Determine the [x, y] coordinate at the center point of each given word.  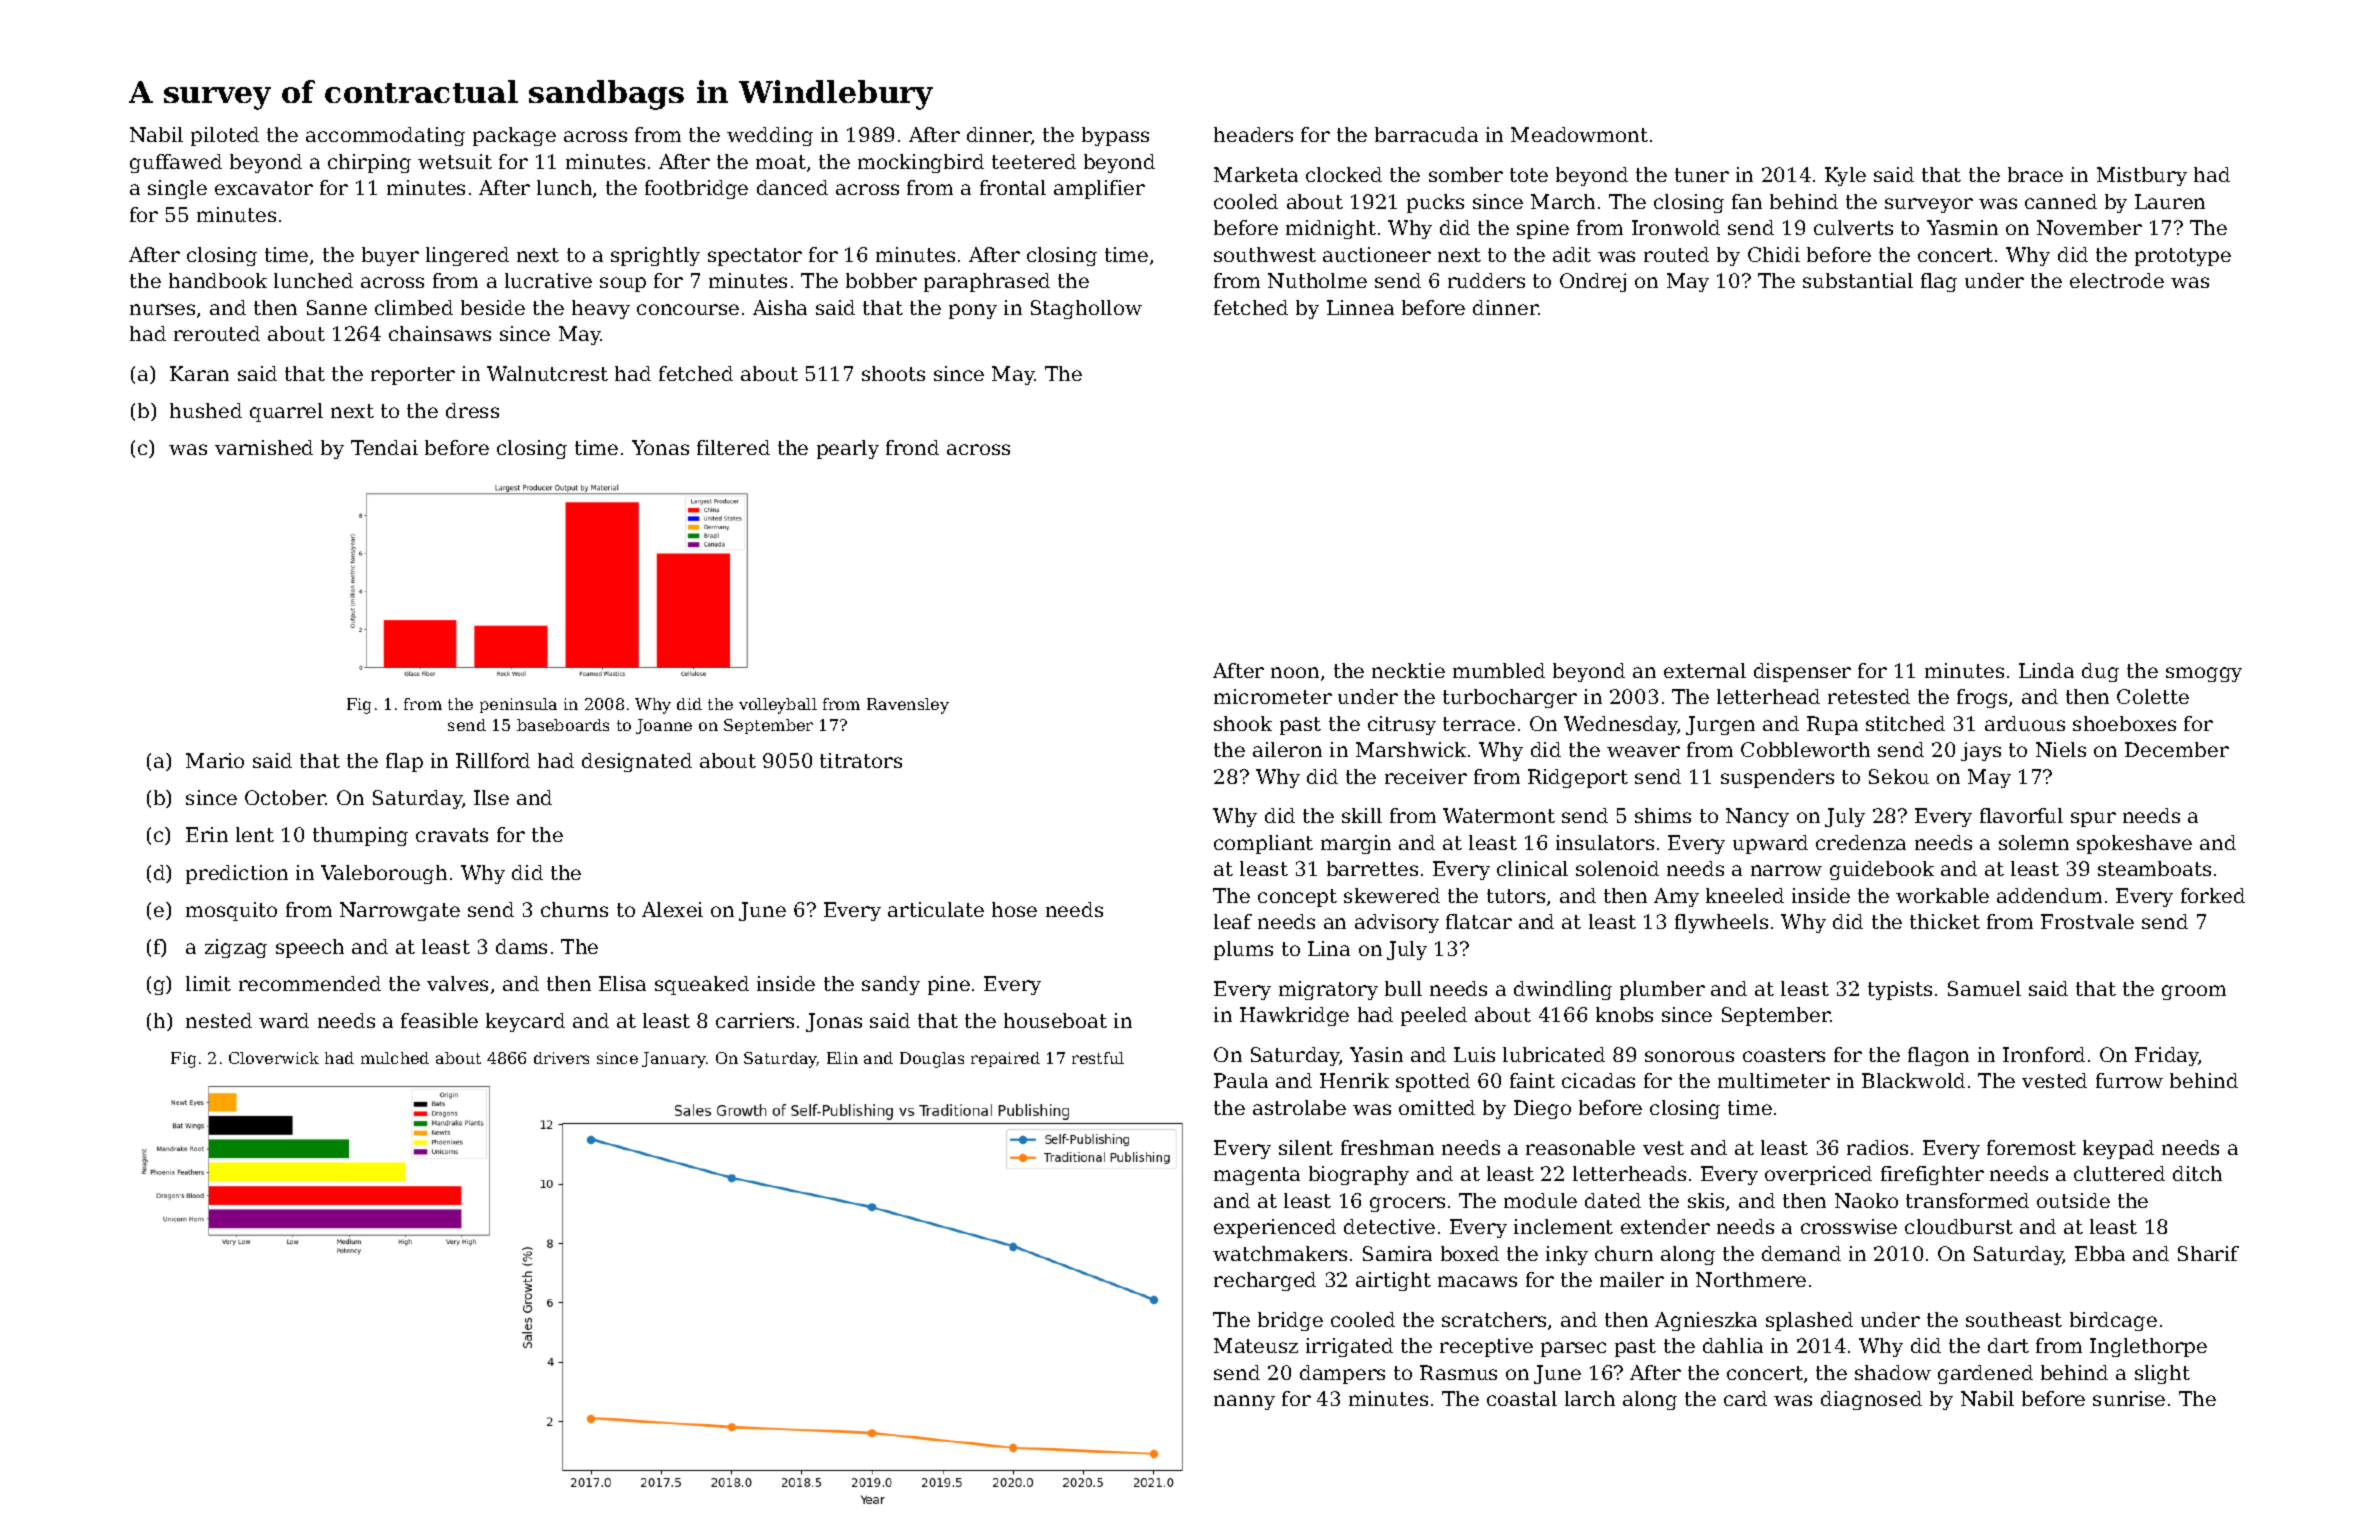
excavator [264, 188]
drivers [561, 1058]
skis [1706, 1200]
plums [1243, 950]
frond [912, 447]
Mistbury [2142, 176]
